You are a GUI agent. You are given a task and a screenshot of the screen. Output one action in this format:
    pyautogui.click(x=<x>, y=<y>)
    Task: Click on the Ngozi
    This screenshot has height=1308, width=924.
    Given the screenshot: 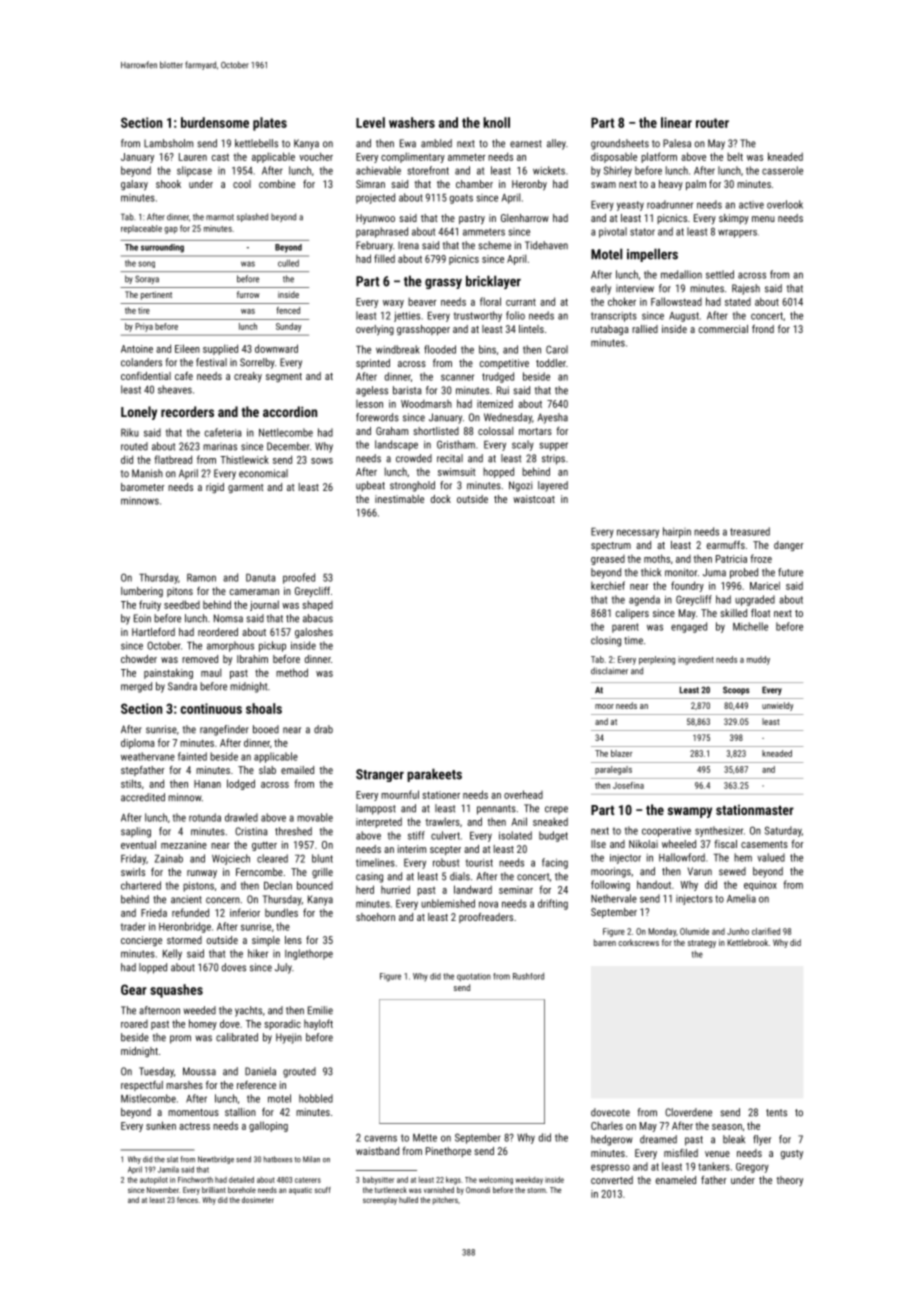 What is the action you would take?
    pyautogui.click(x=520, y=486)
